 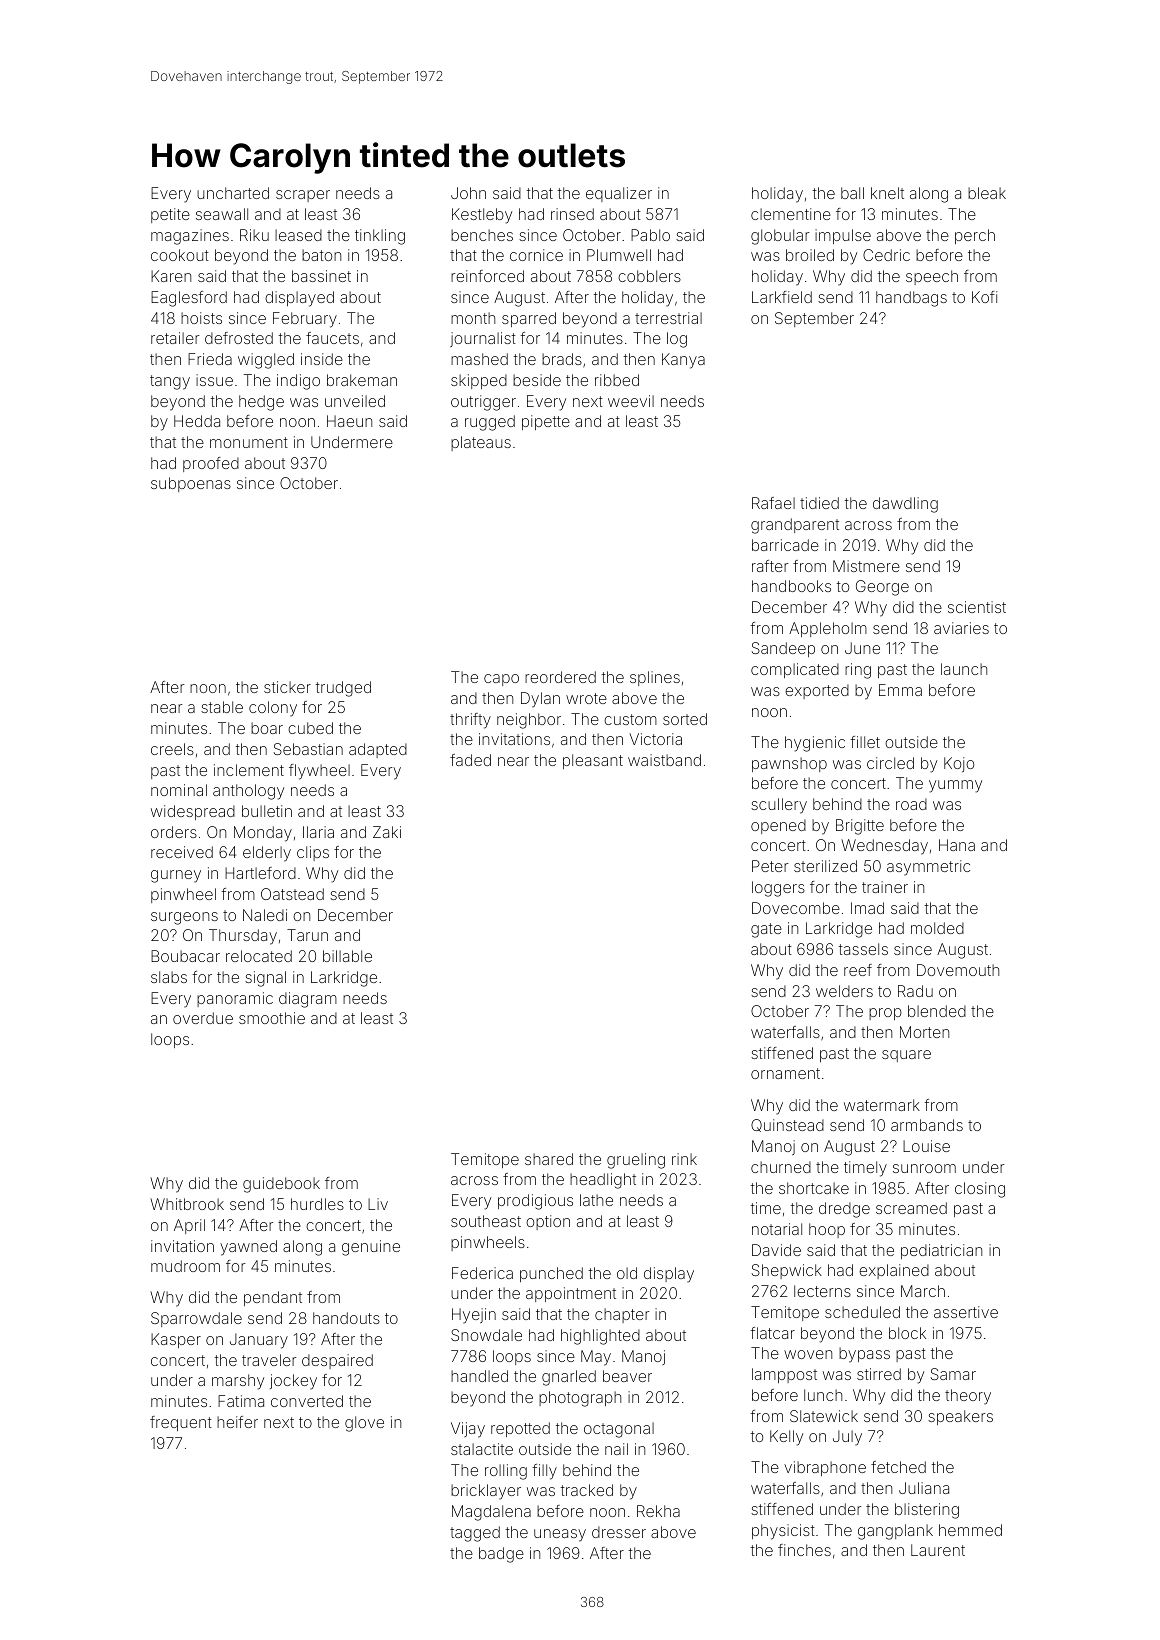 I want to click on wiggled, so click(x=266, y=361).
